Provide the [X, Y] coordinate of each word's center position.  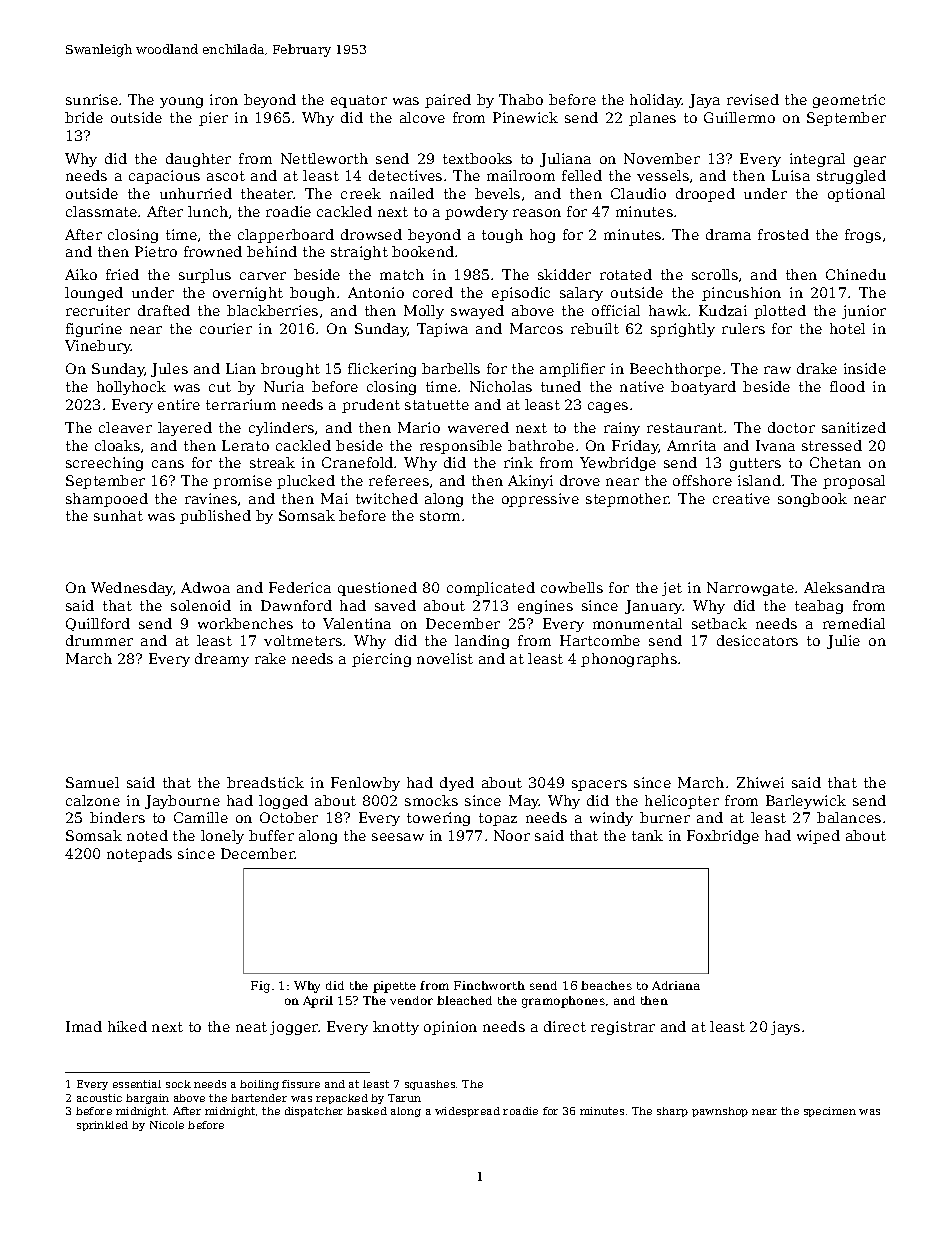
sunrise [92, 99]
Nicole [167, 1125]
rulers [743, 328]
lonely [222, 837]
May [524, 802]
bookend [423, 251]
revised [753, 99]
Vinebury [98, 347]
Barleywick [806, 802]
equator [359, 101]
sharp [672, 1112]
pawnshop [720, 1112]
